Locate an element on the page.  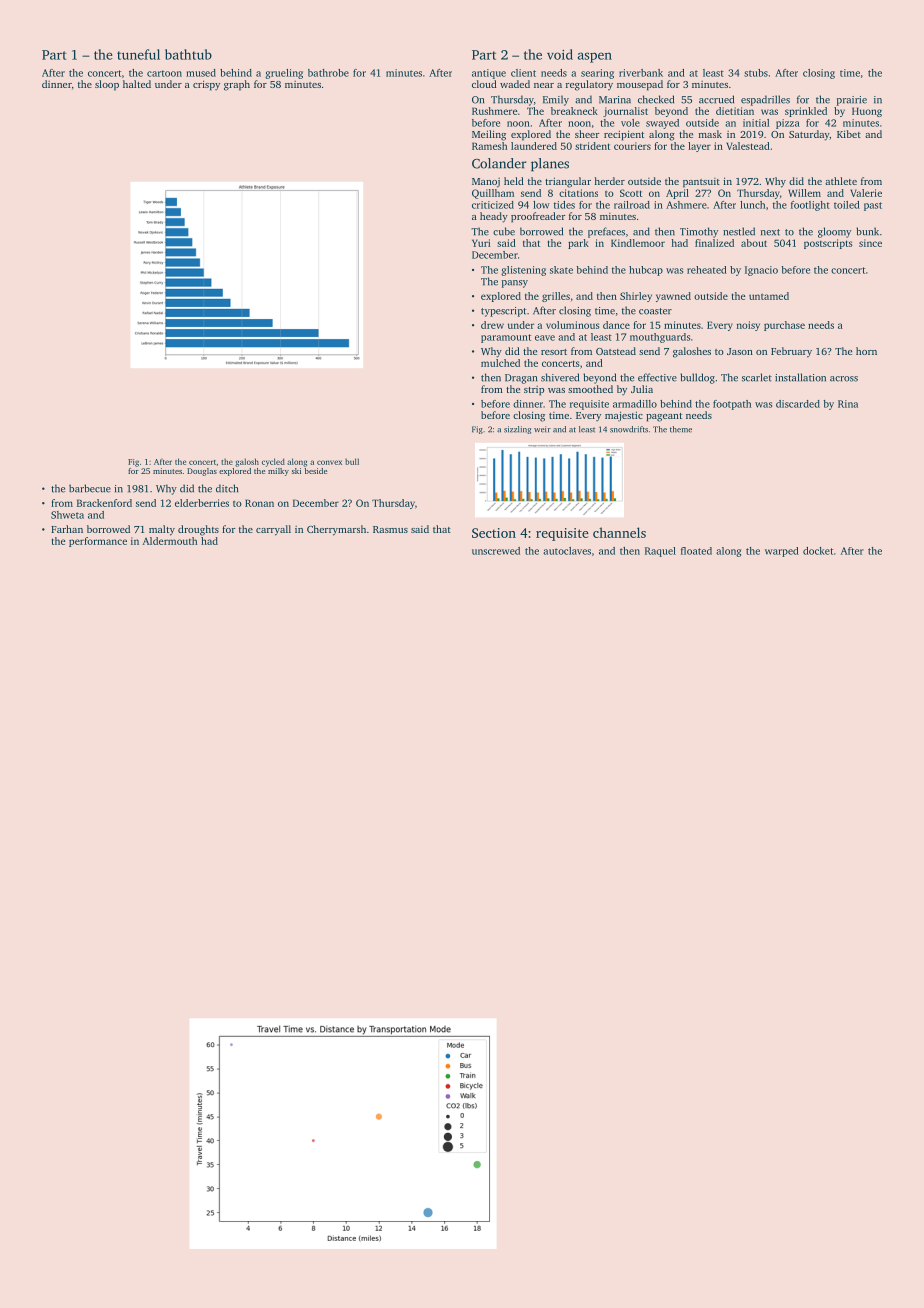
aspen is located at coordinates (595, 57).
